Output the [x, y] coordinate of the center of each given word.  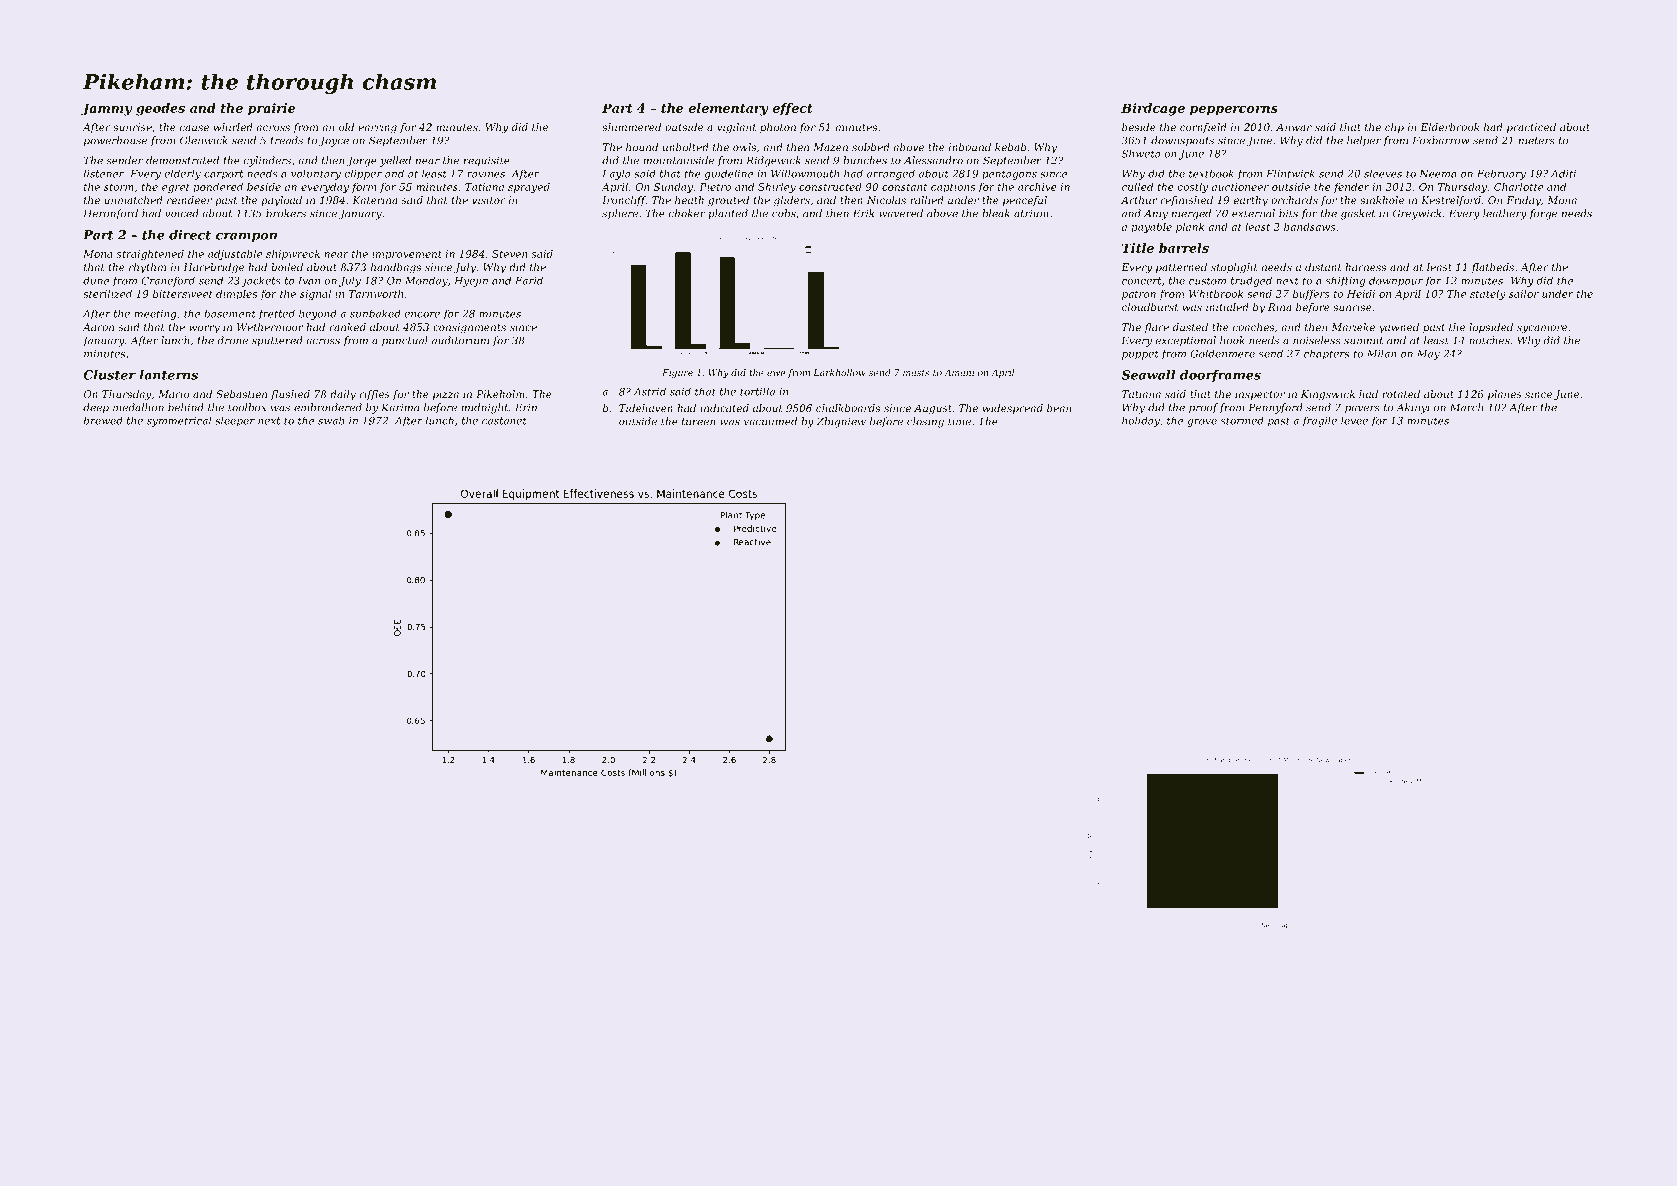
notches [1489, 340]
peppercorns [1234, 111]
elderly [182, 175]
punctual [405, 341]
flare [1156, 328]
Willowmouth [805, 174]
